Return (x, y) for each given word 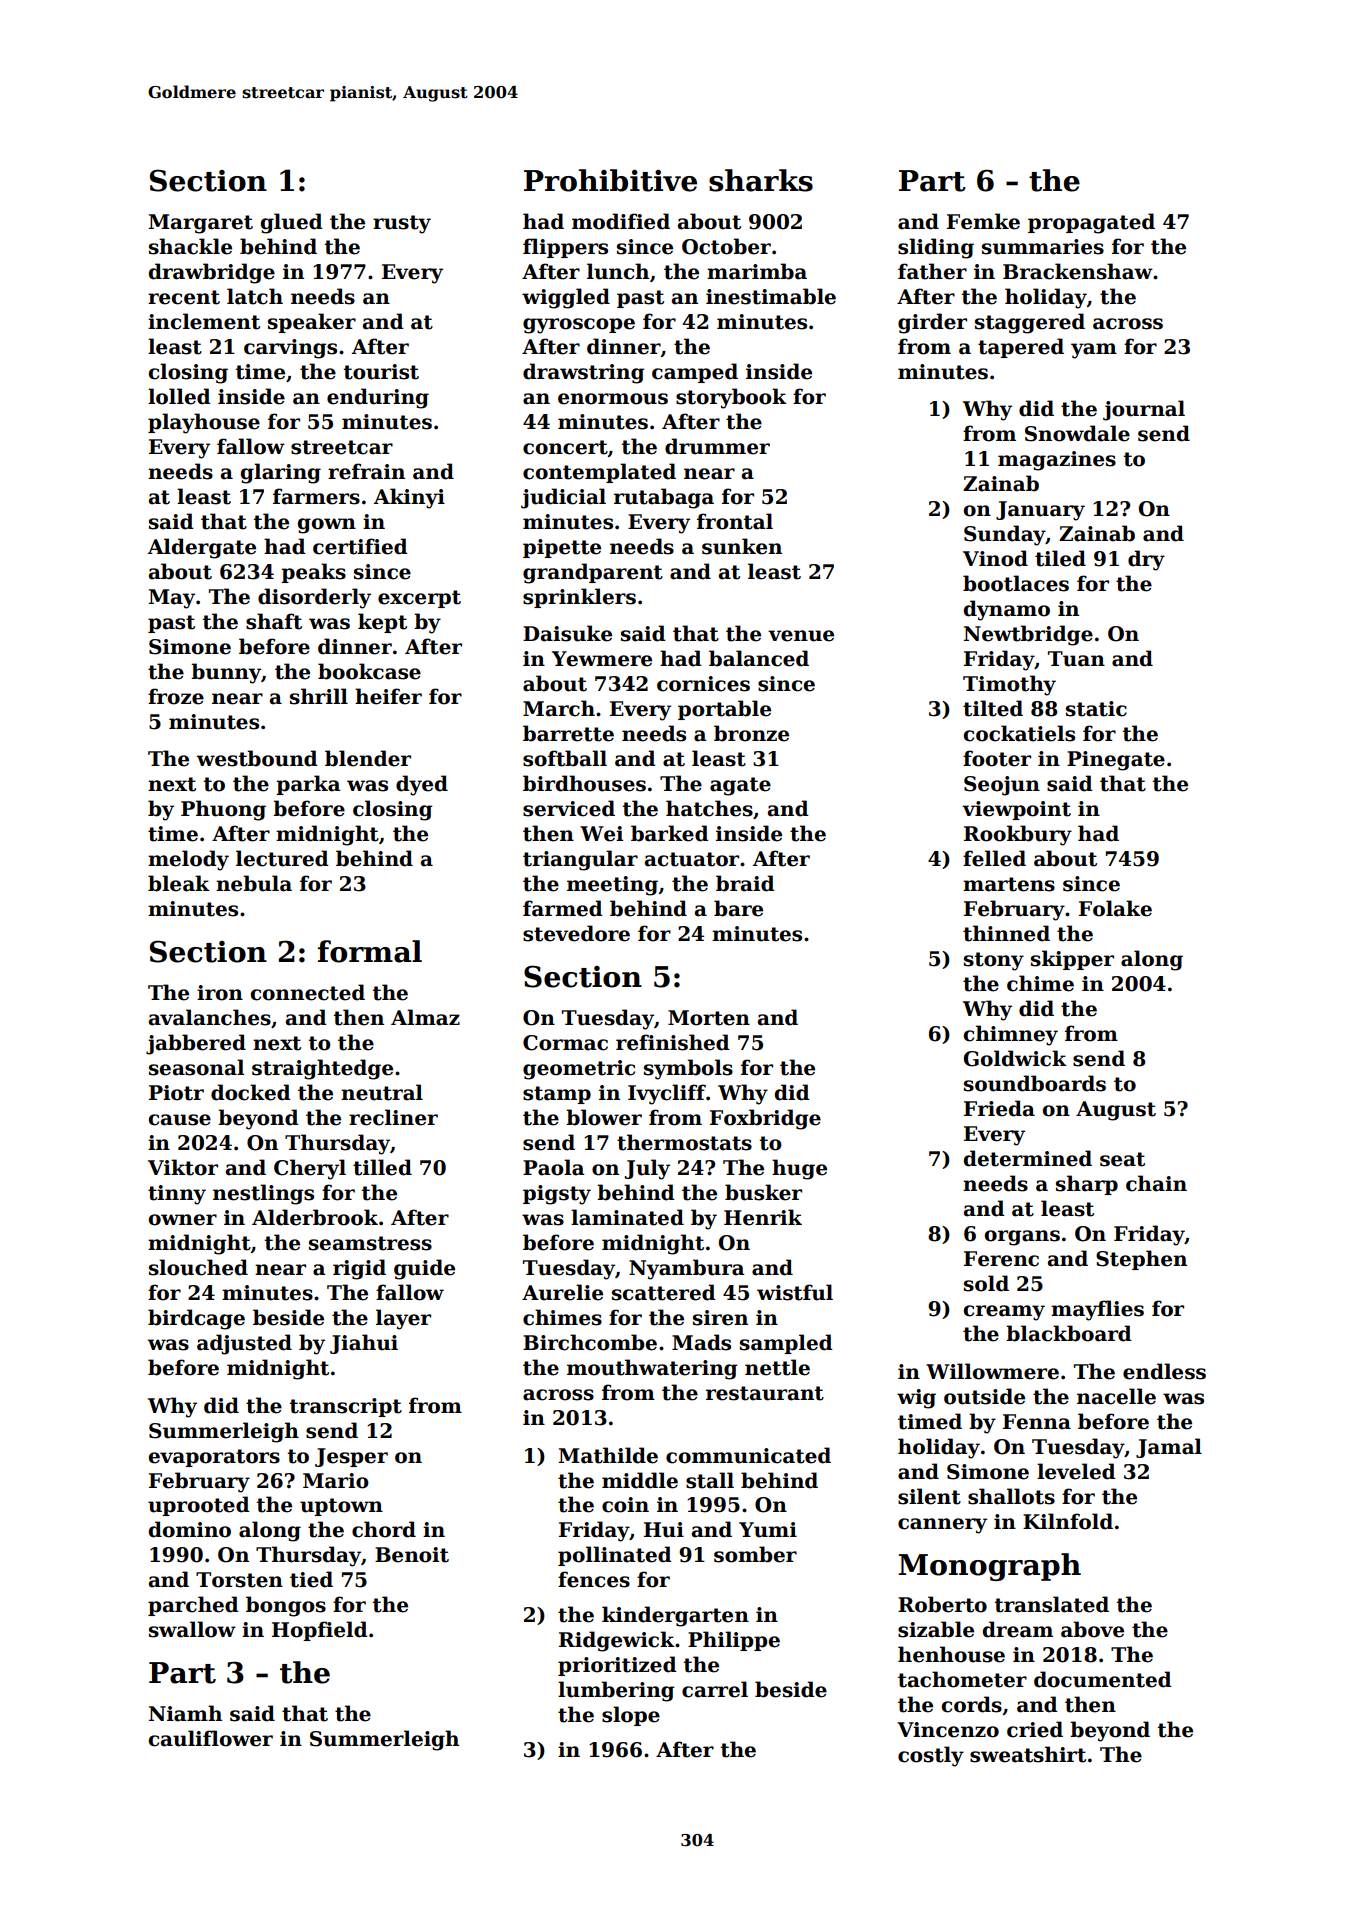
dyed (422, 785)
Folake (1115, 908)
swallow (192, 1629)
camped (695, 373)
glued (292, 223)
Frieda (999, 1108)
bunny (226, 673)
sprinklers (579, 598)
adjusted (244, 1344)
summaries (1043, 247)
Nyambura (687, 1269)
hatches (709, 808)
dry (1146, 560)
